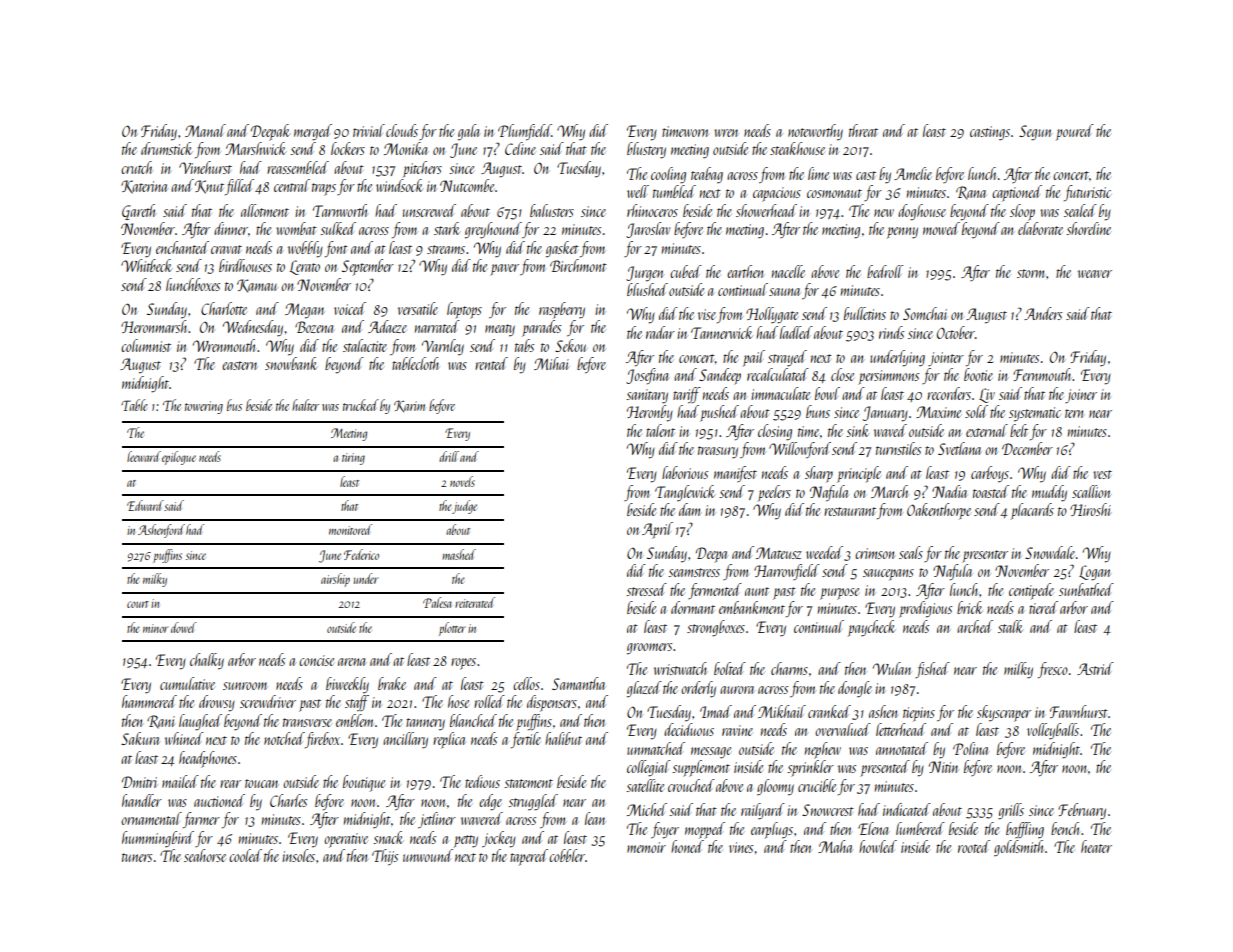 This document has width=1233, height=952. What do you see at coordinates (245, 265) in the document?
I see `birdhouses` at bounding box center [245, 265].
